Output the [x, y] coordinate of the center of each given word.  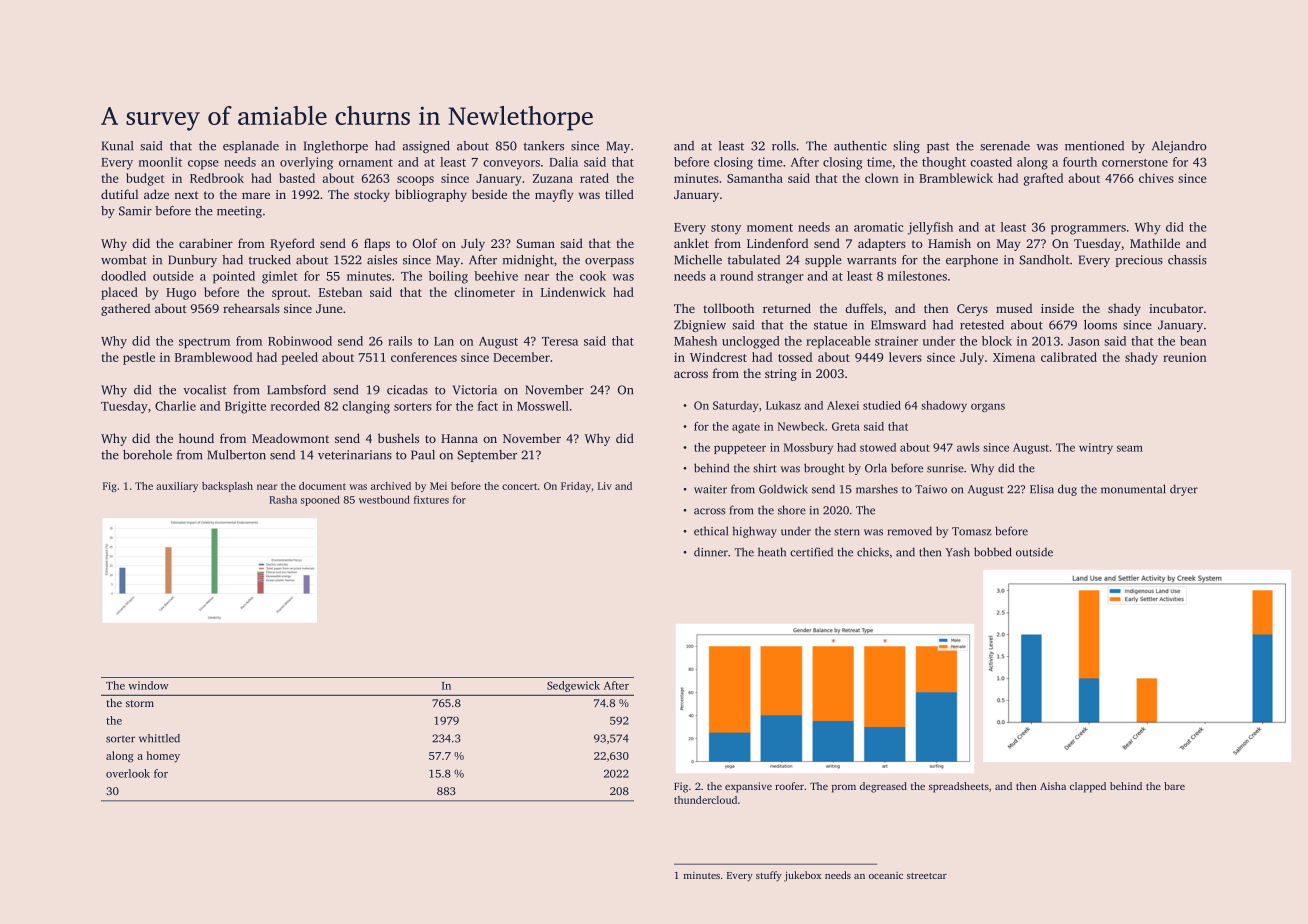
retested [982, 325]
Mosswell [543, 406]
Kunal [117, 146]
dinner [711, 552]
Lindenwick [573, 292]
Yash [958, 552]
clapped [1088, 787]
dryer [1184, 490]
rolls [784, 146]
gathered [125, 309]
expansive [748, 787]
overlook [128, 773]
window [148, 685]
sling [906, 147]
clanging [366, 407]
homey [163, 757]
